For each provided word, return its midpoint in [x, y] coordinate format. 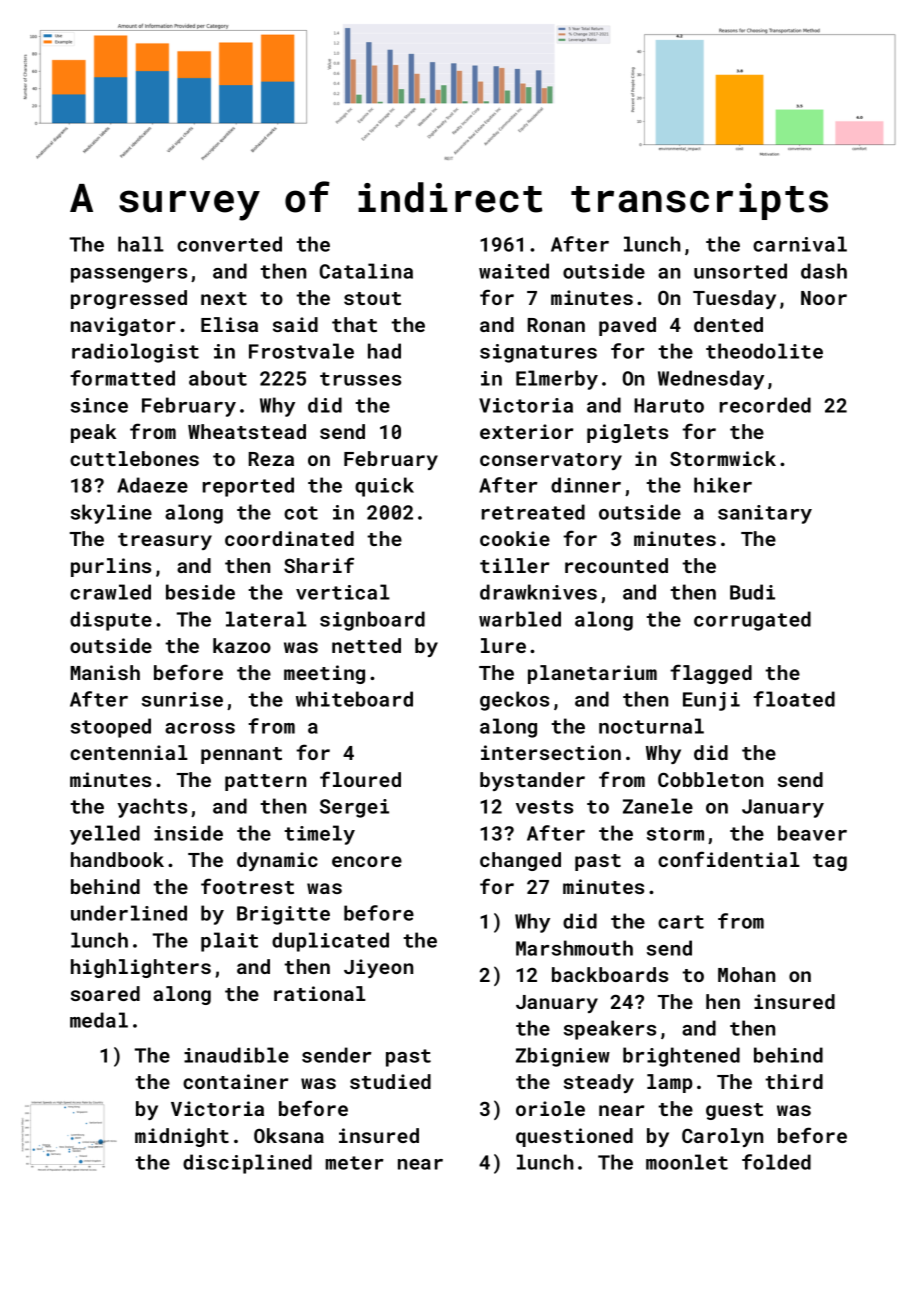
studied [390, 1081]
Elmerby [557, 380]
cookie [515, 538]
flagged [711, 674]
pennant [241, 755]
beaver [812, 833]
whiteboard [354, 699]
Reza [271, 459]
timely [319, 835]
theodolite [764, 351]
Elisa [229, 324]
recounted [616, 565]
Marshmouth [574, 948]
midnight [182, 1137]
